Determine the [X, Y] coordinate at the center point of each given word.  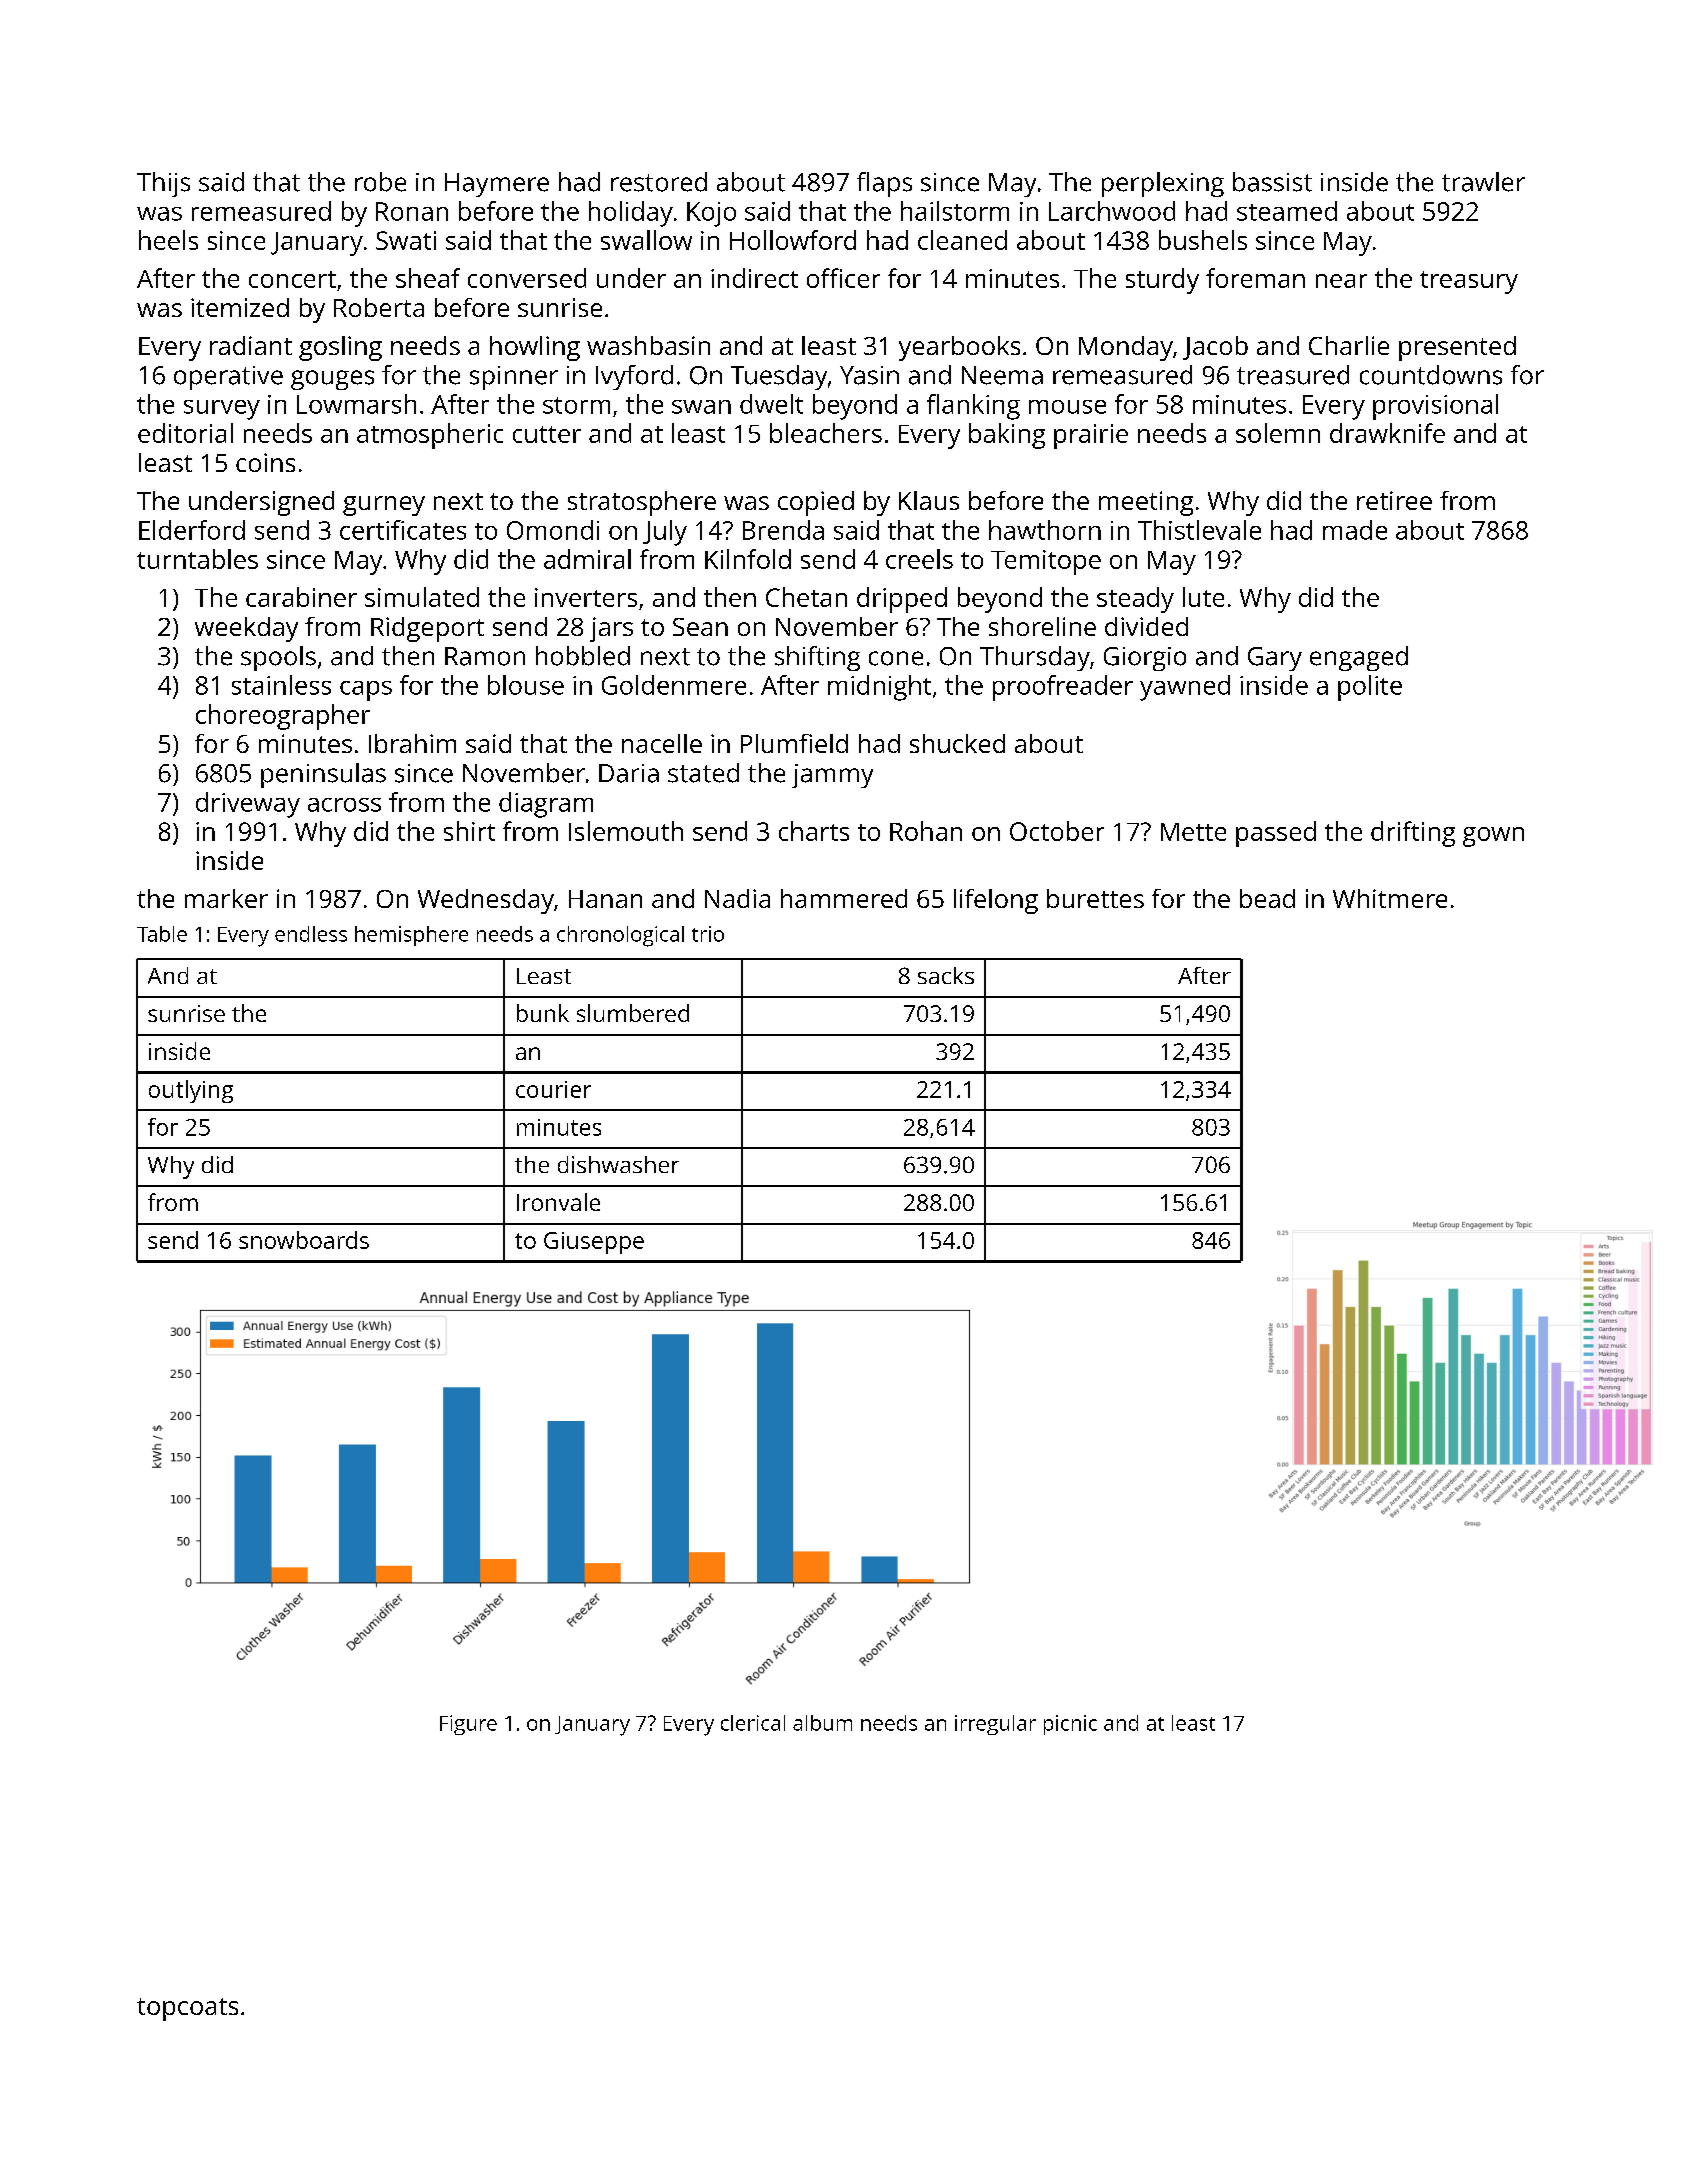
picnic [1070, 1725]
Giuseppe [594, 1243]
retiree [1394, 500]
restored [659, 182]
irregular [995, 1725]
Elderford [192, 530]
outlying [191, 1091]
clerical [753, 1723]
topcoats [187, 2009]
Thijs [163, 184]
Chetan [806, 597]
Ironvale [558, 1202]
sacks [946, 975]
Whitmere [1390, 898]
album [822, 1723]
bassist [1272, 182]
